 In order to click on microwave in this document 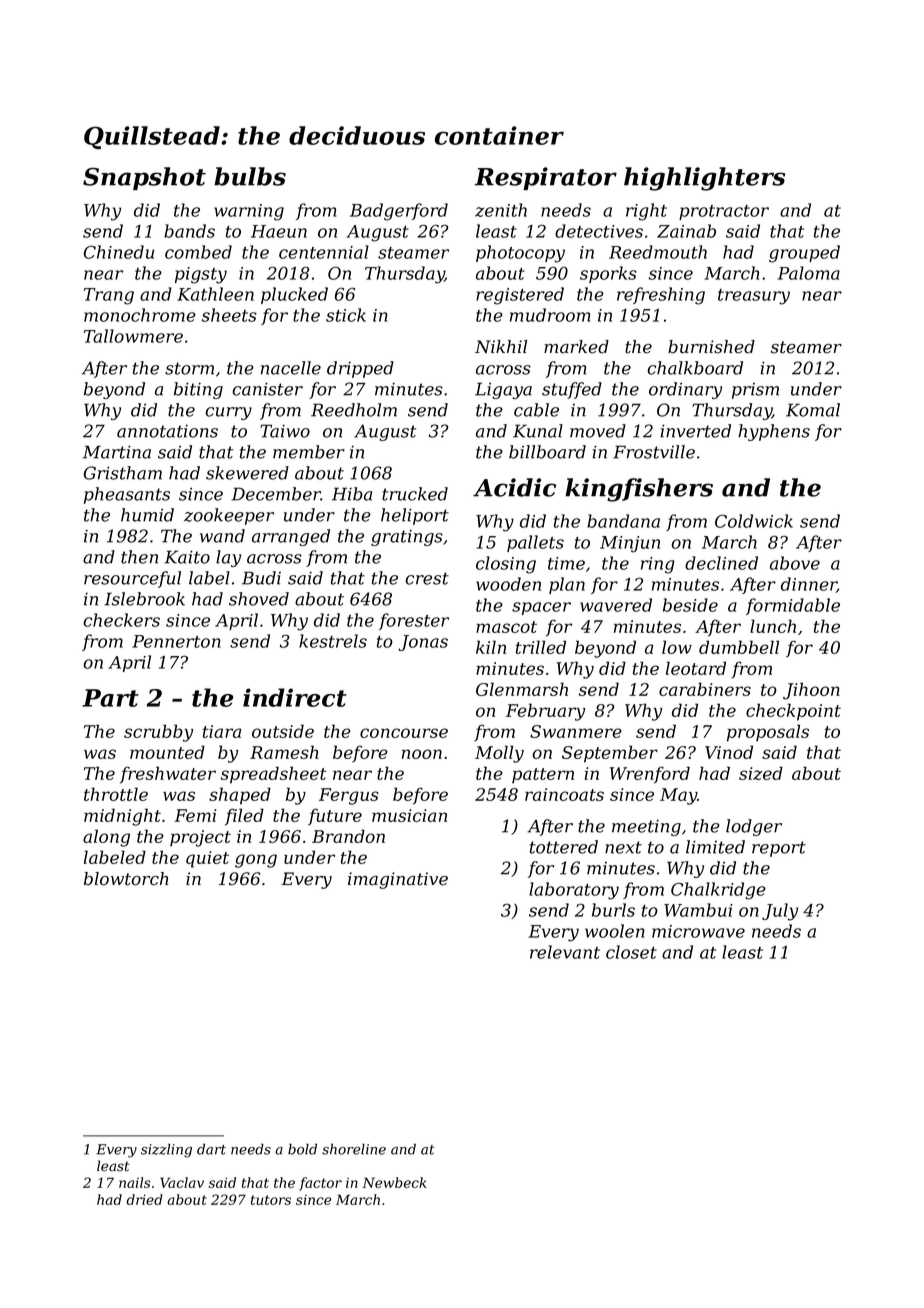, I will do `click(698, 931)`.
